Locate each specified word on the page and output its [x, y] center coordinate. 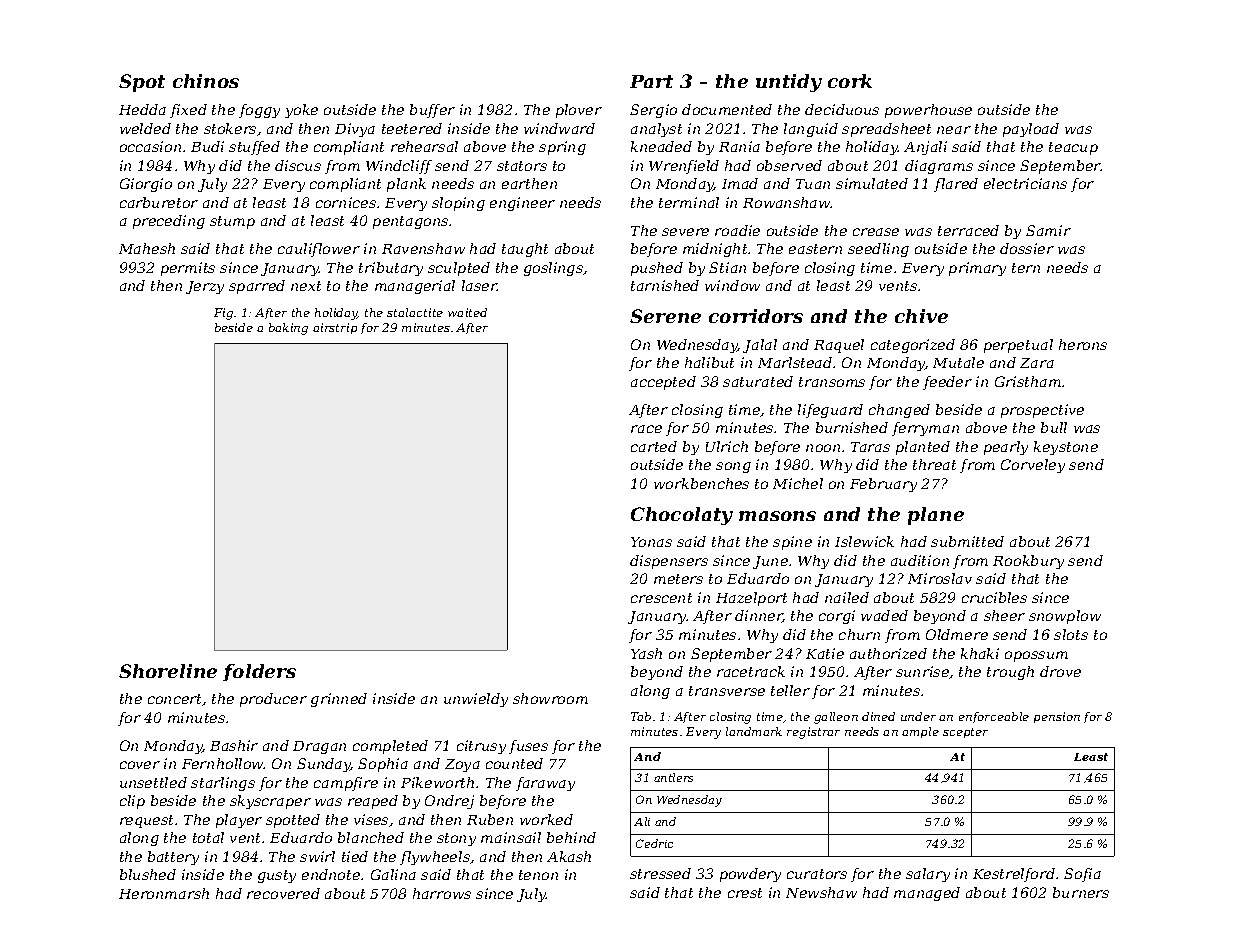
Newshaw [821, 892]
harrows [442, 893]
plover [579, 111]
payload [1031, 130]
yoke [301, 111]
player [239, 821]
